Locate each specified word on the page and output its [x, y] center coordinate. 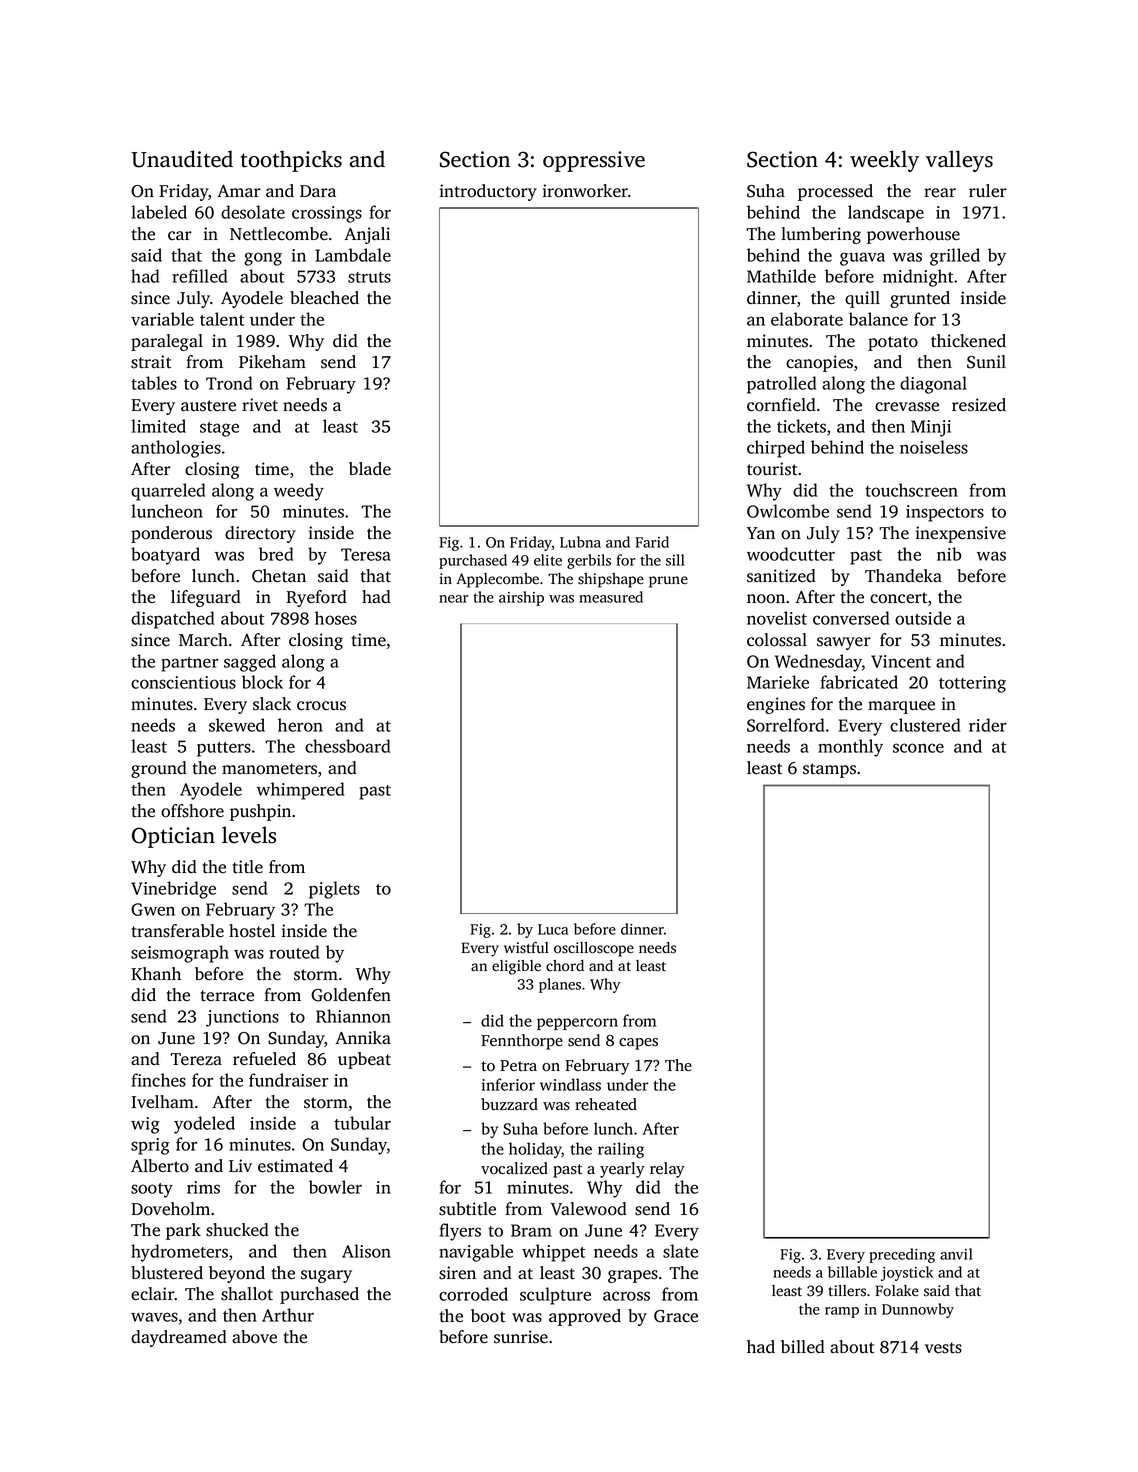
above [254, 1337]
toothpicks [291, 161]
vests [943, 1348]
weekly [884, 161]
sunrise [521, 1337]
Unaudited [182, 159]
